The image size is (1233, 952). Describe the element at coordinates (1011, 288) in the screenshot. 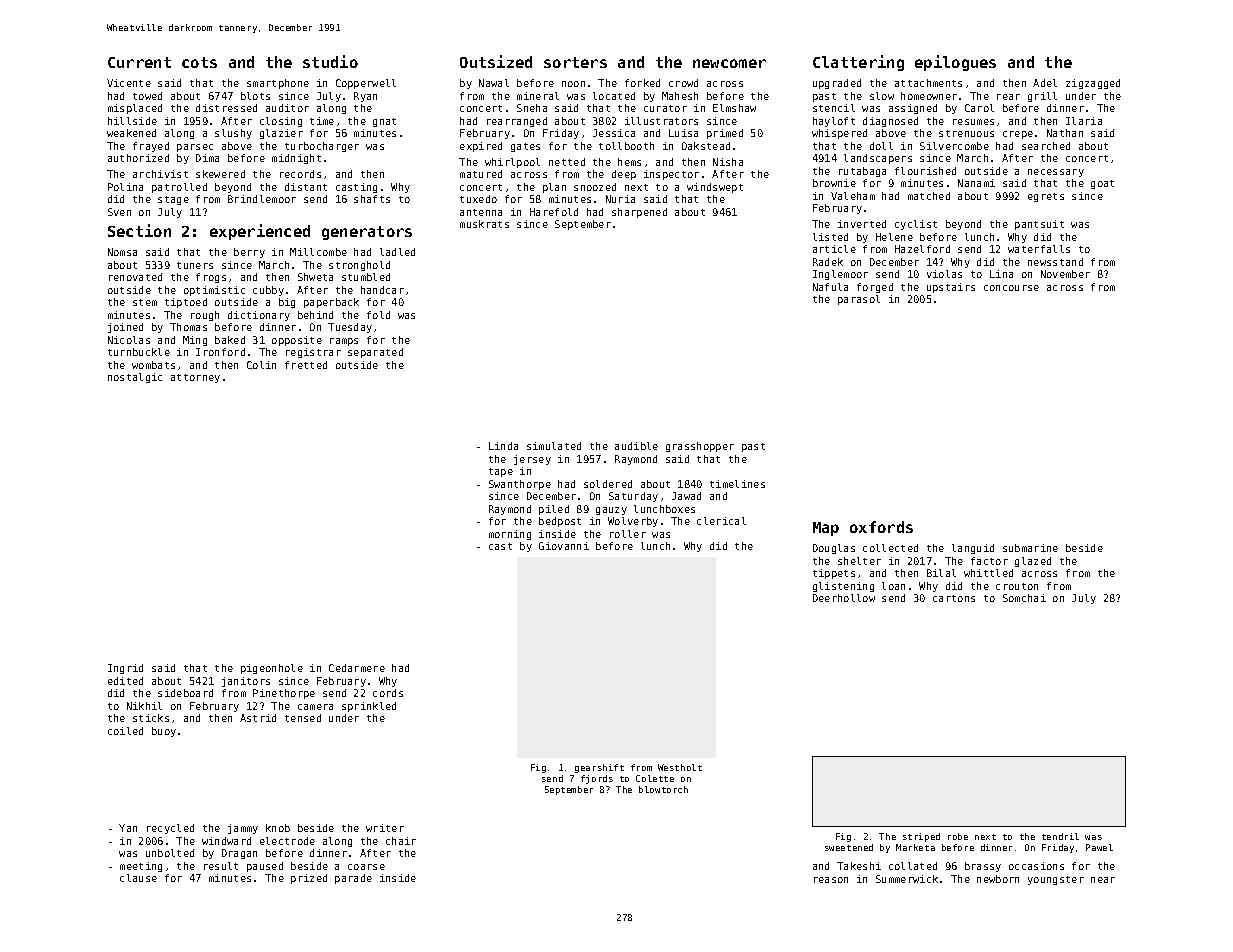

I see `concourse` at that location.
